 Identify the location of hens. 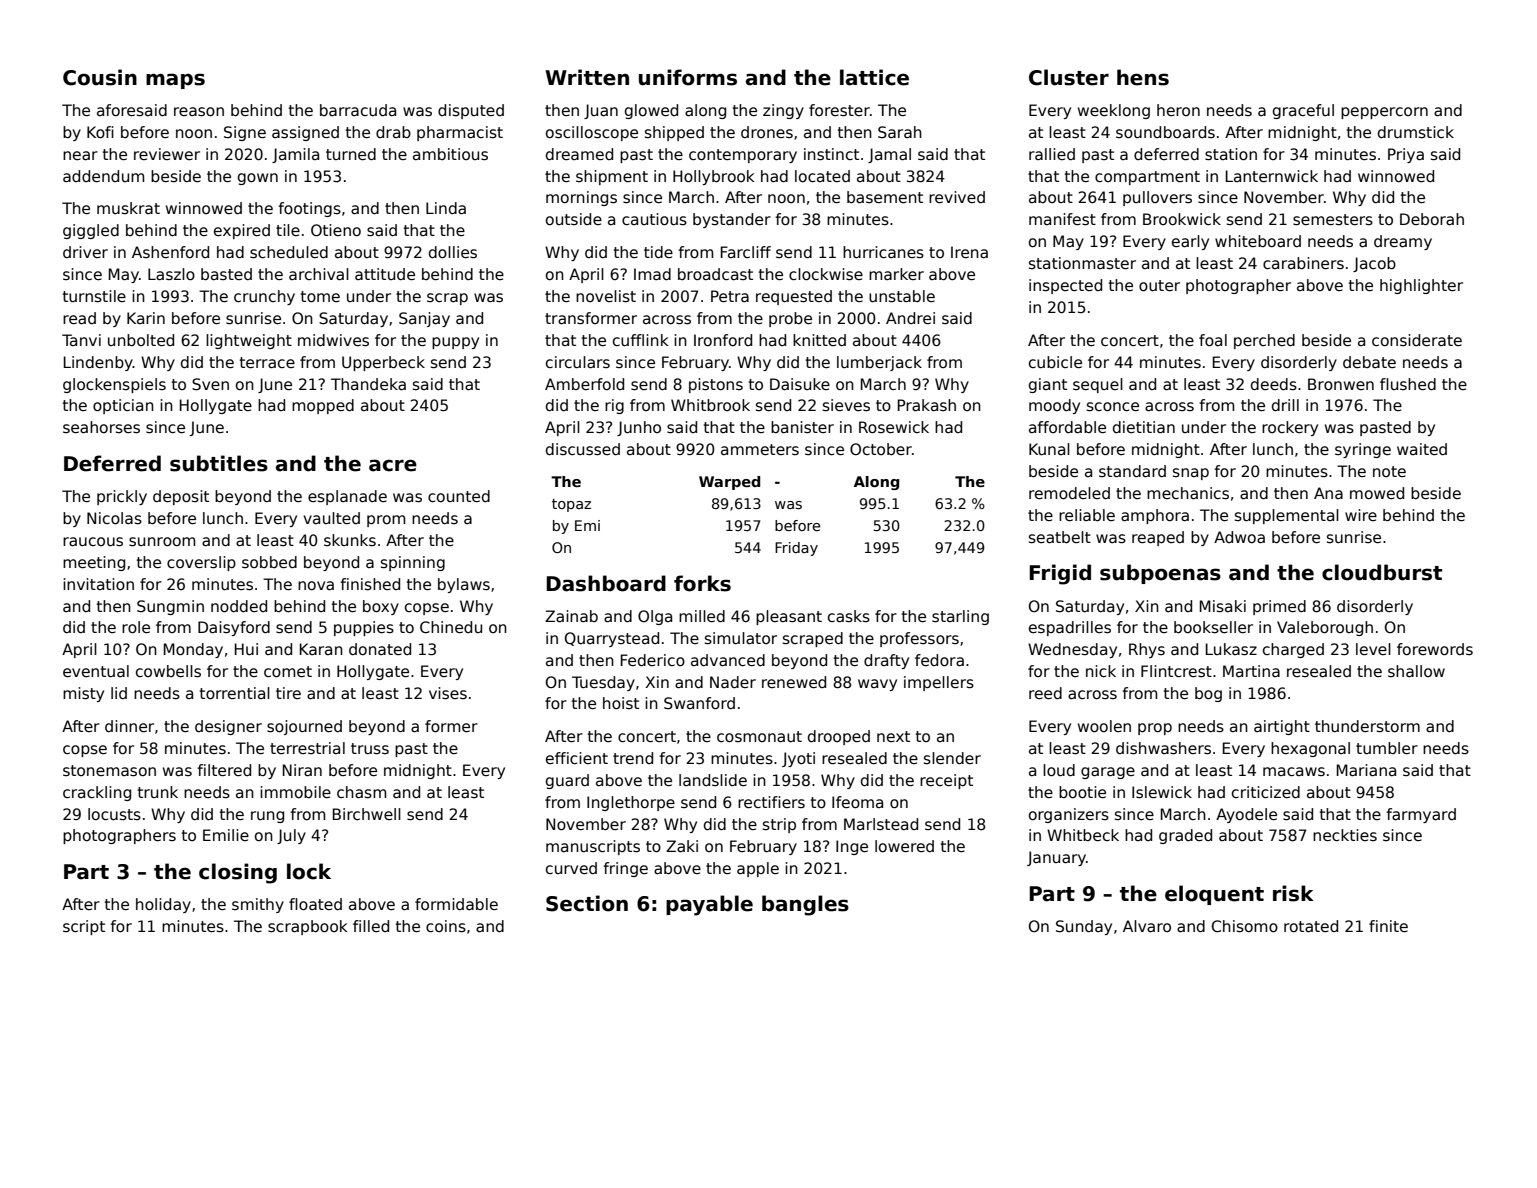
(1143, 77).
